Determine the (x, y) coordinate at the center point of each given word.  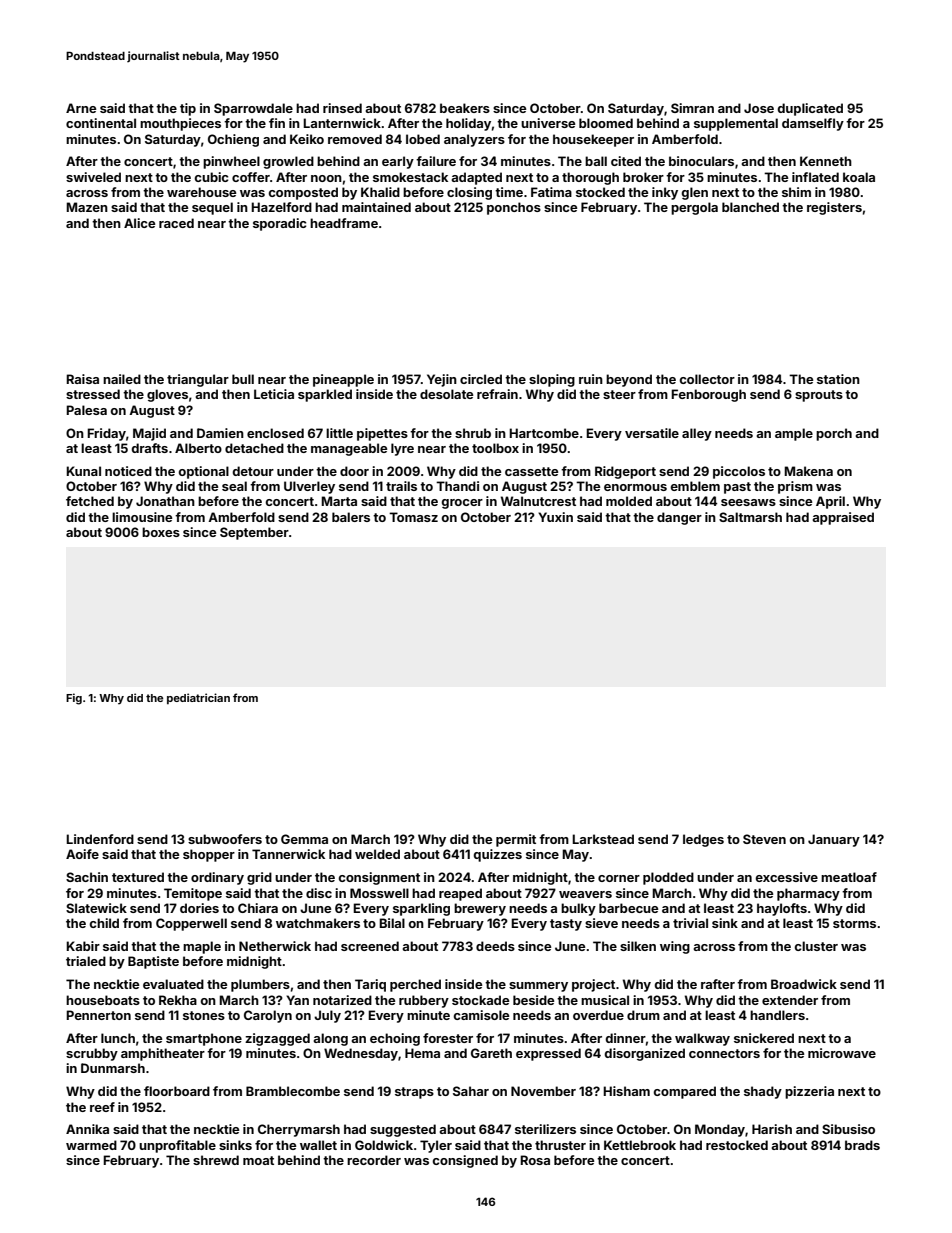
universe (548, 123)
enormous (635, 487)
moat (258, 1160)
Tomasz (413, 517)
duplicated (810, 109)
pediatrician (198, 698)
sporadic (279, 224)
